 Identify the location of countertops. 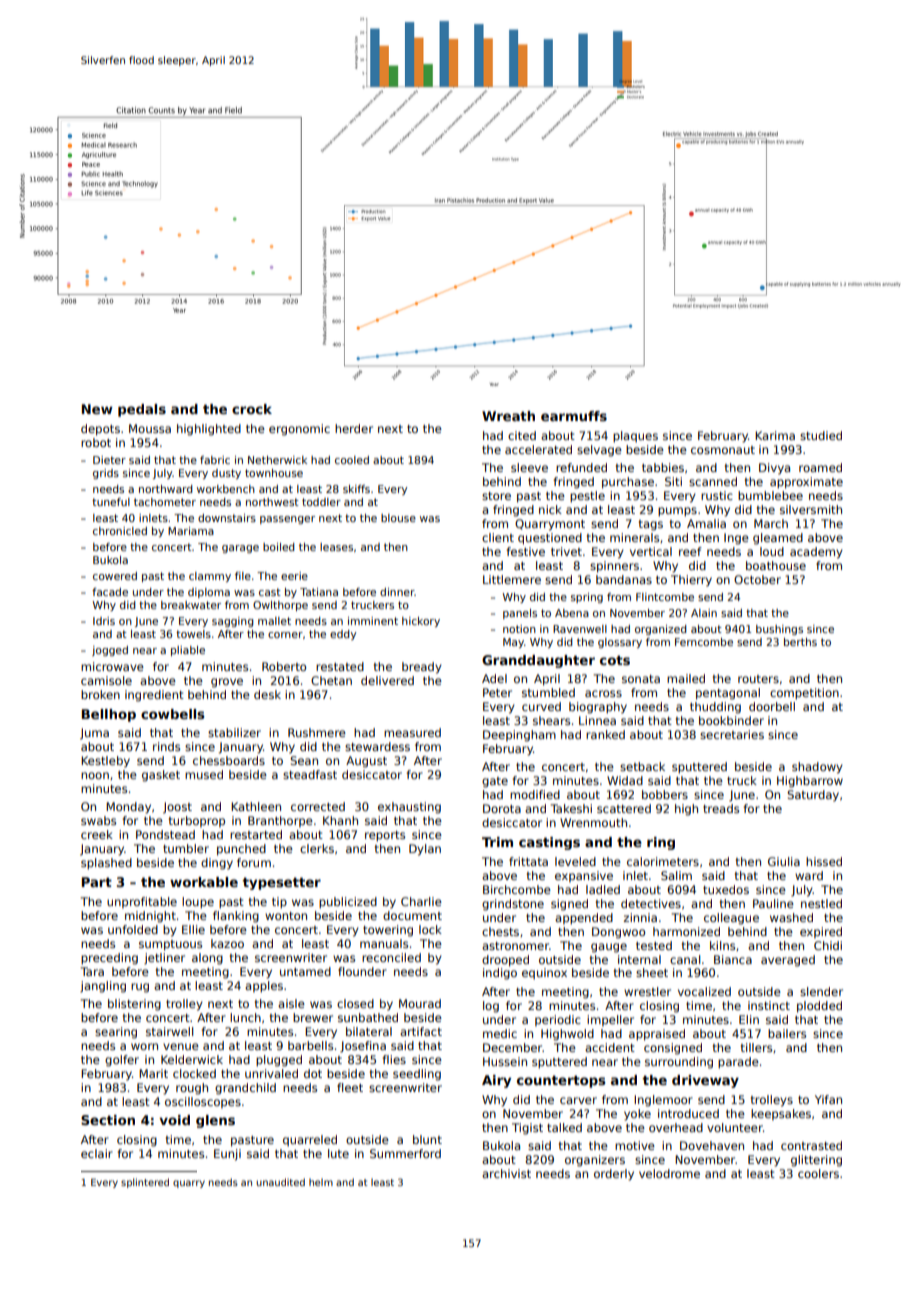
(561, 1081).
